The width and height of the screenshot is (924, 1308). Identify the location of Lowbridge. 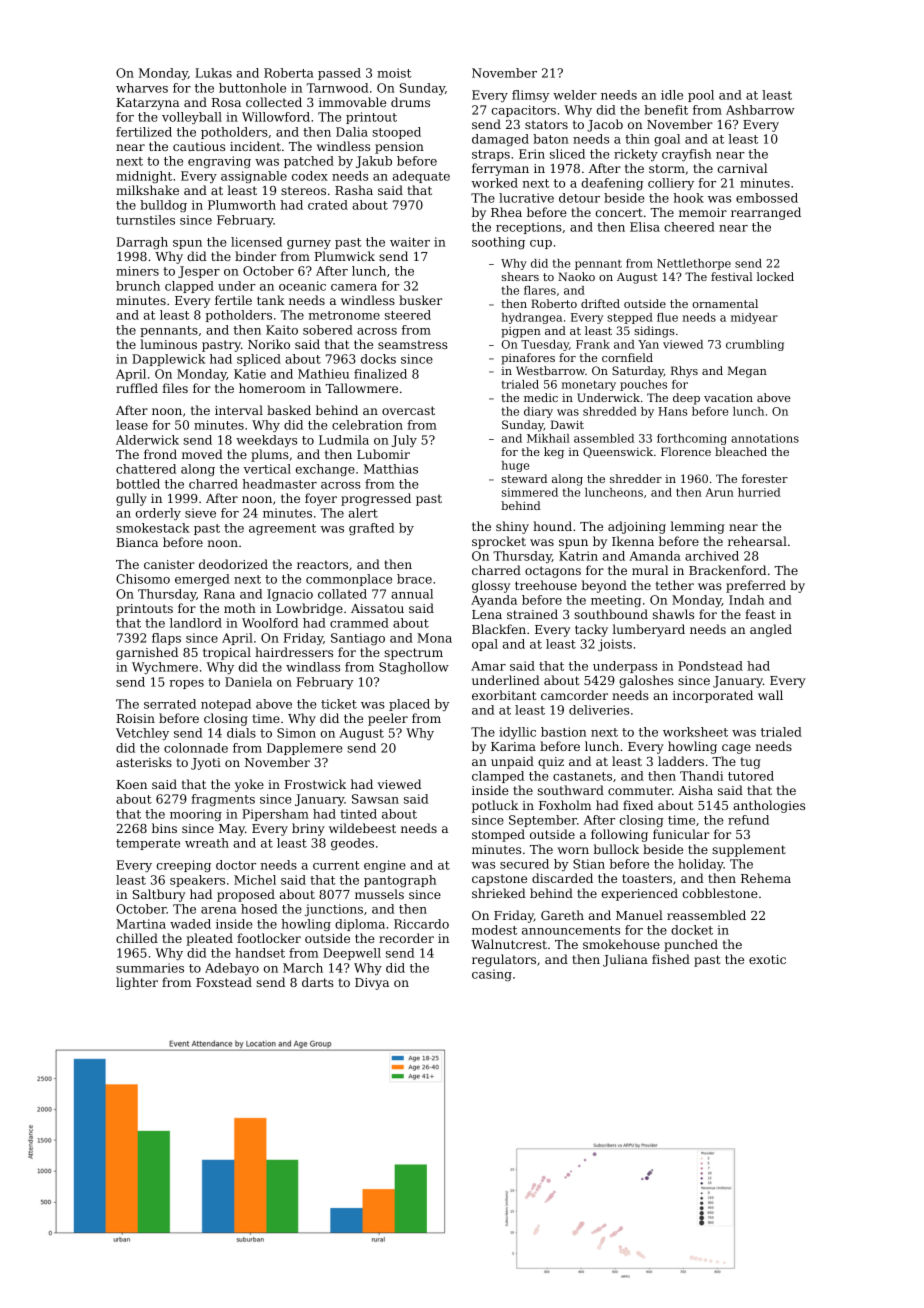
(309, 609).
